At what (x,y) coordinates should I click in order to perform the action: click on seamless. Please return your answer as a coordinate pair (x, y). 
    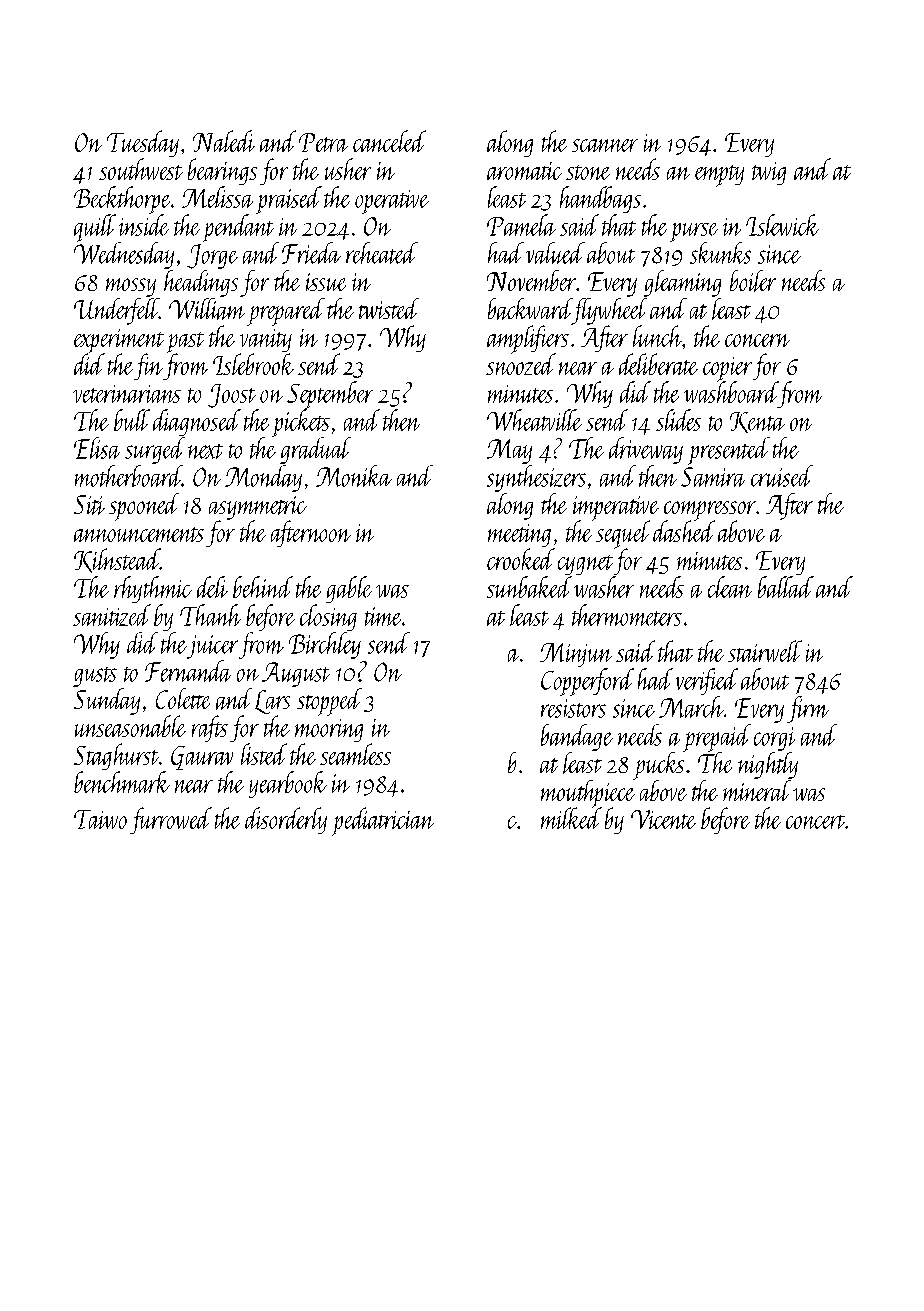
    Looking at the image, I should click on (355, 754).
